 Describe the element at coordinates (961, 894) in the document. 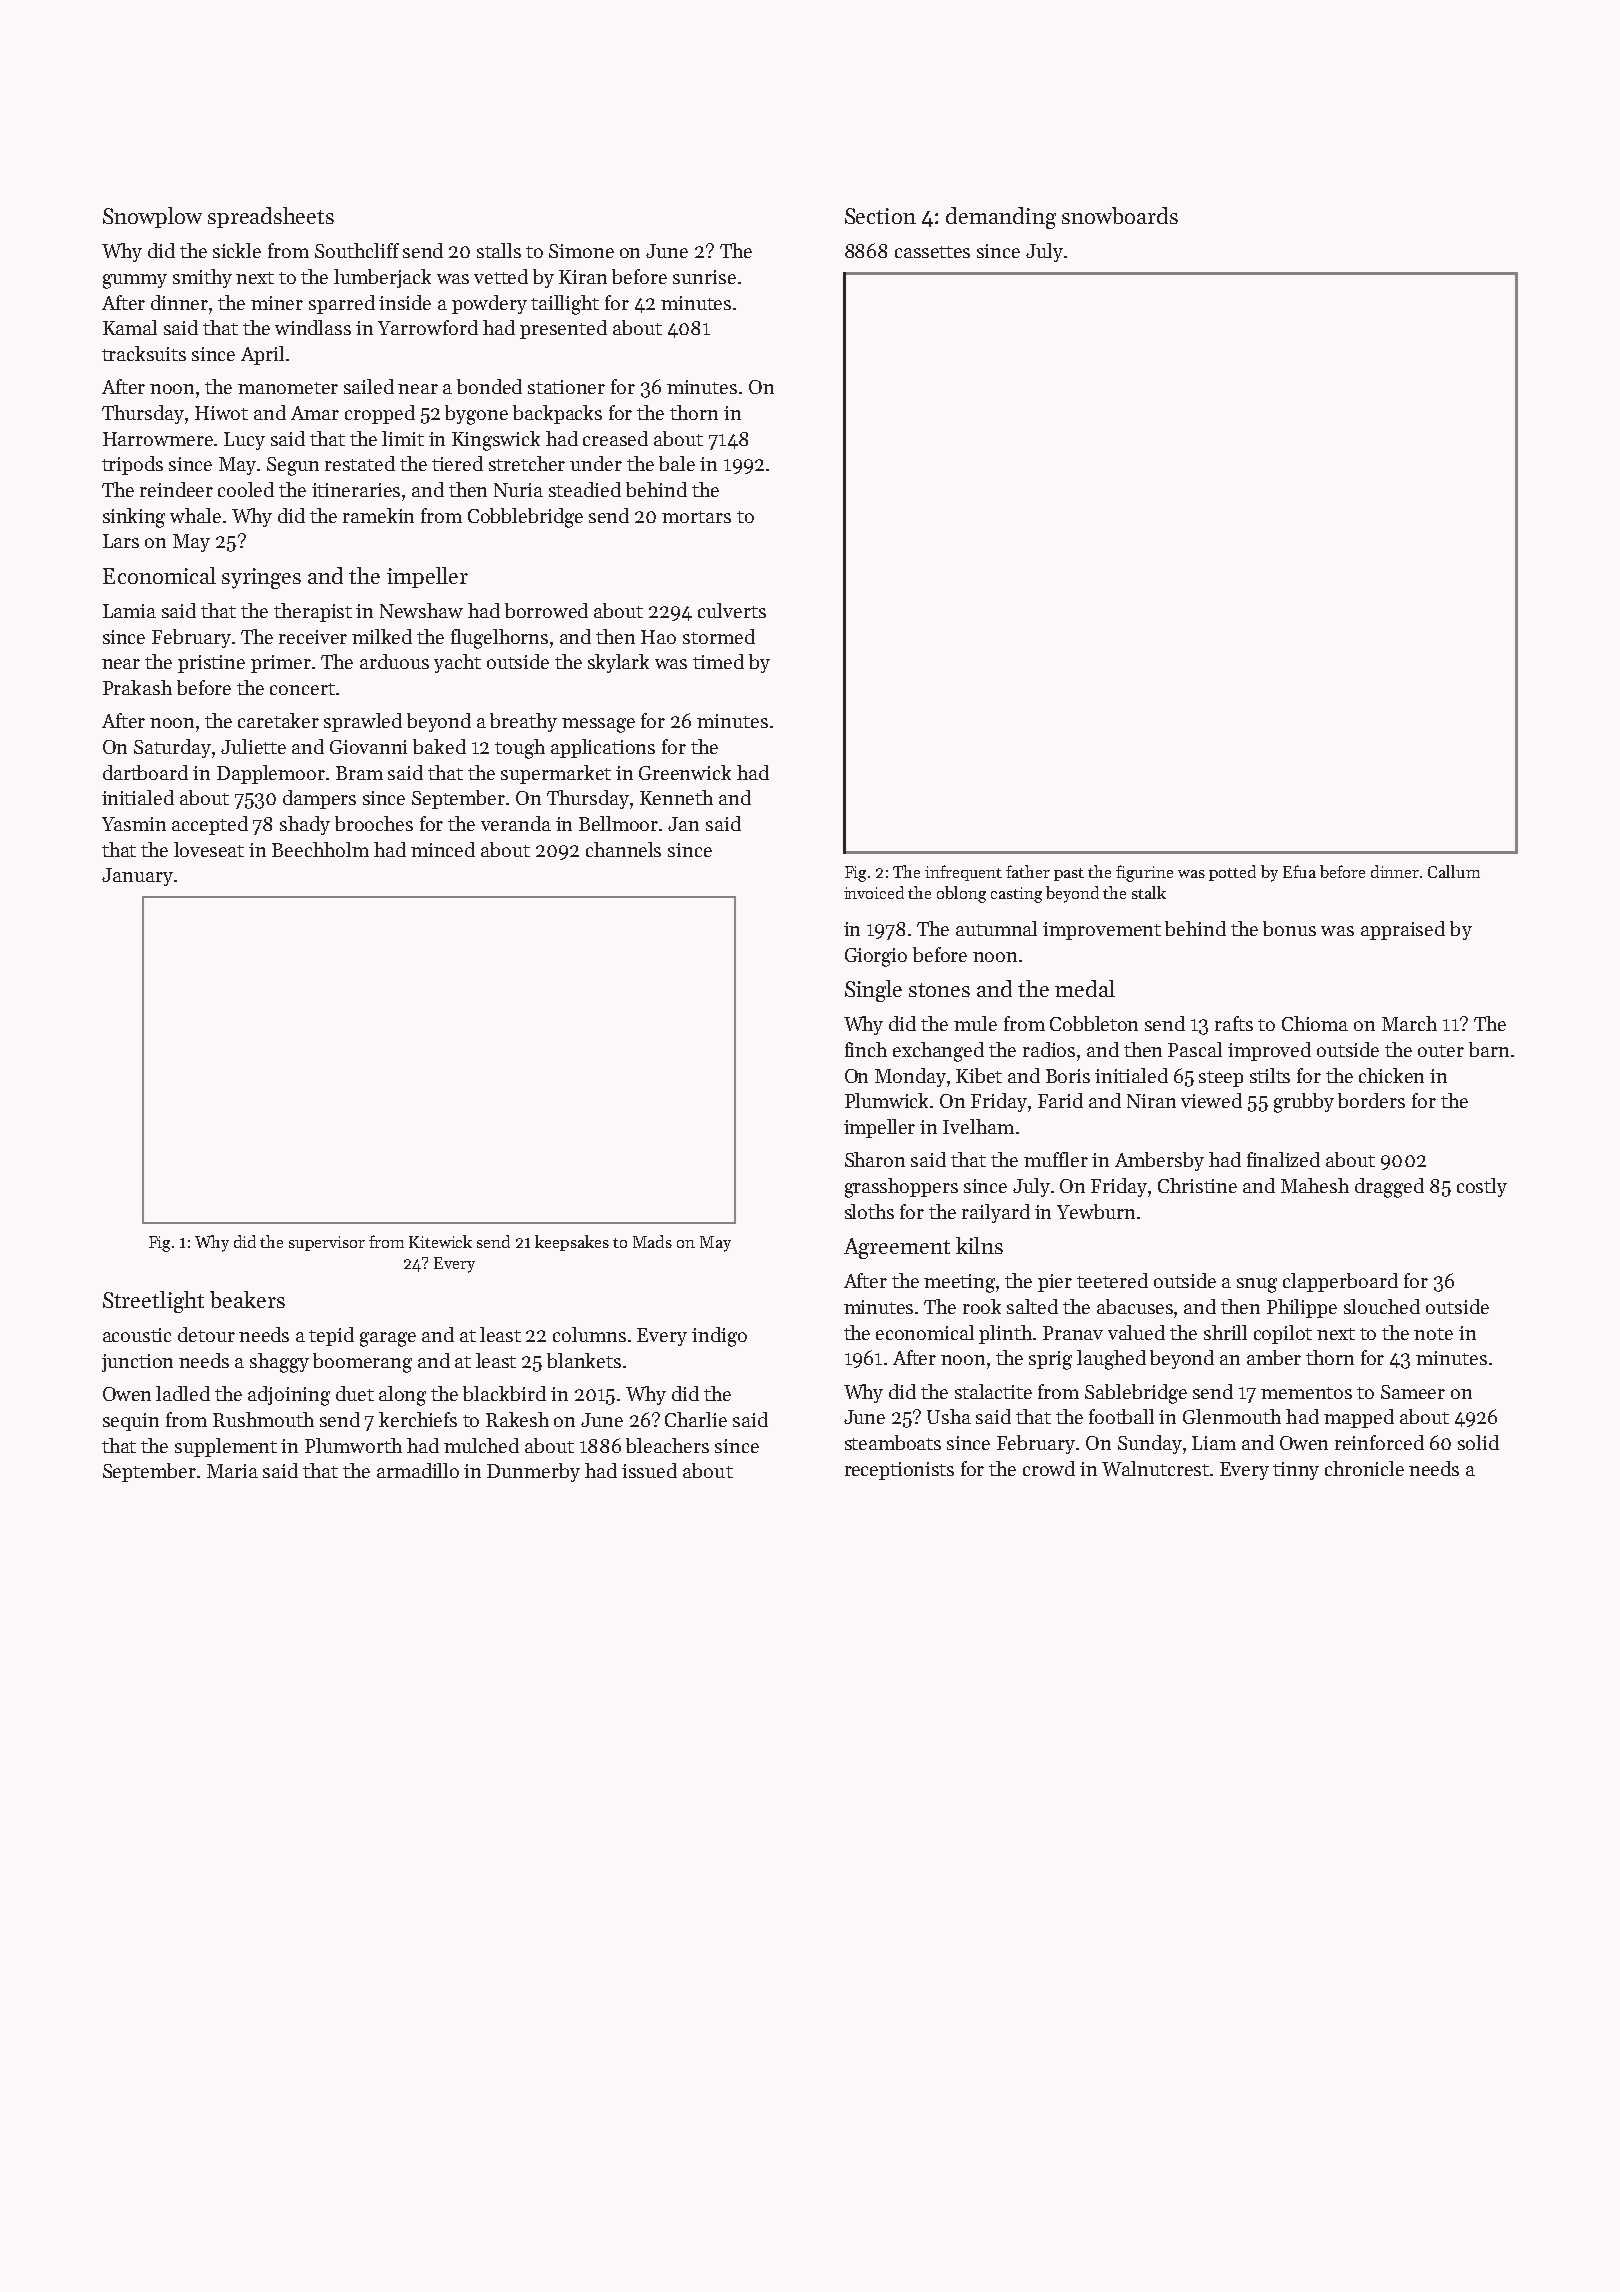

I see `oblong` at that location.
